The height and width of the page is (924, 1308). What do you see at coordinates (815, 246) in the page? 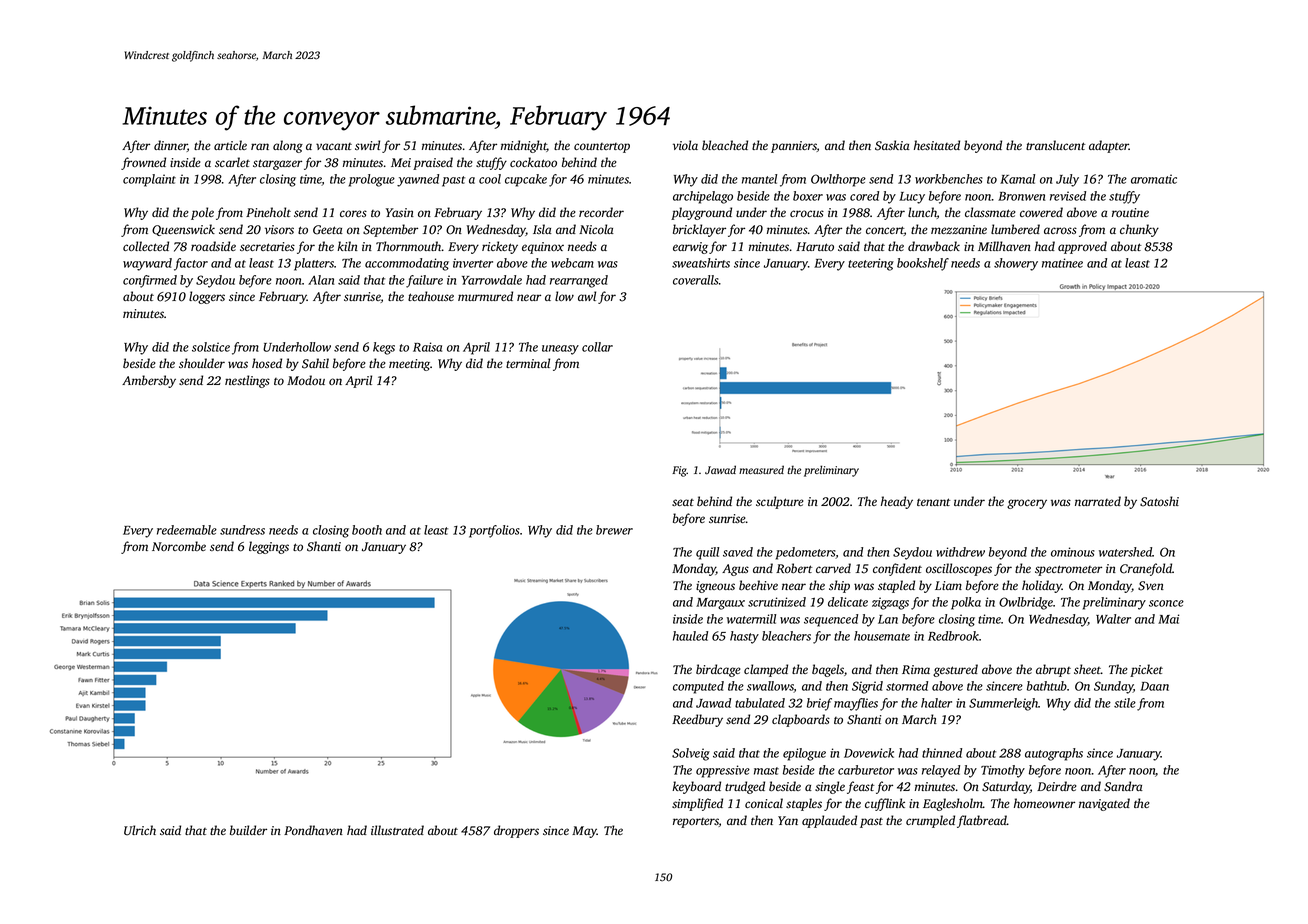
I see `Haruto` at bounding box center [815, 246].
